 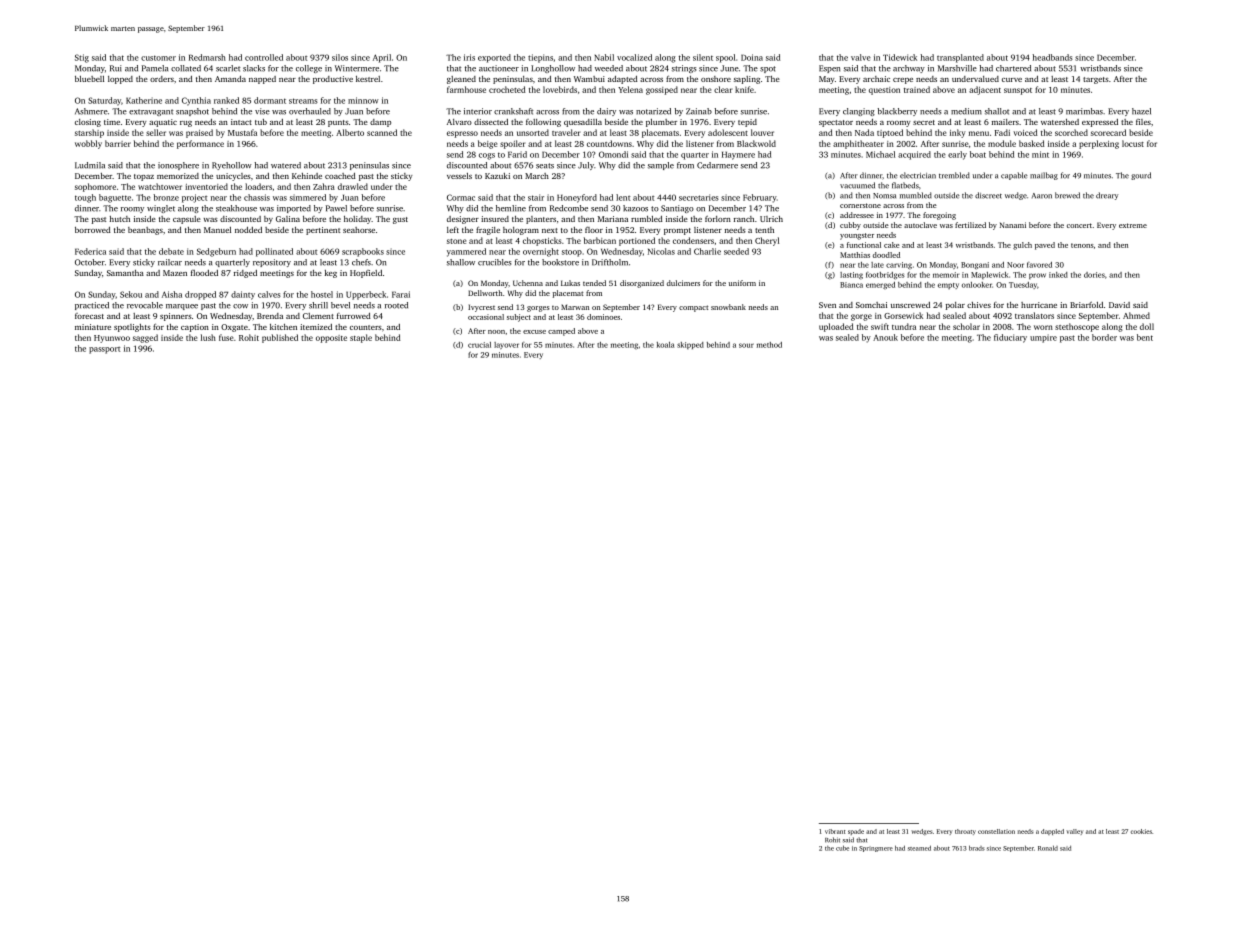 I want to click on border, so click(x=1104, y=337).
